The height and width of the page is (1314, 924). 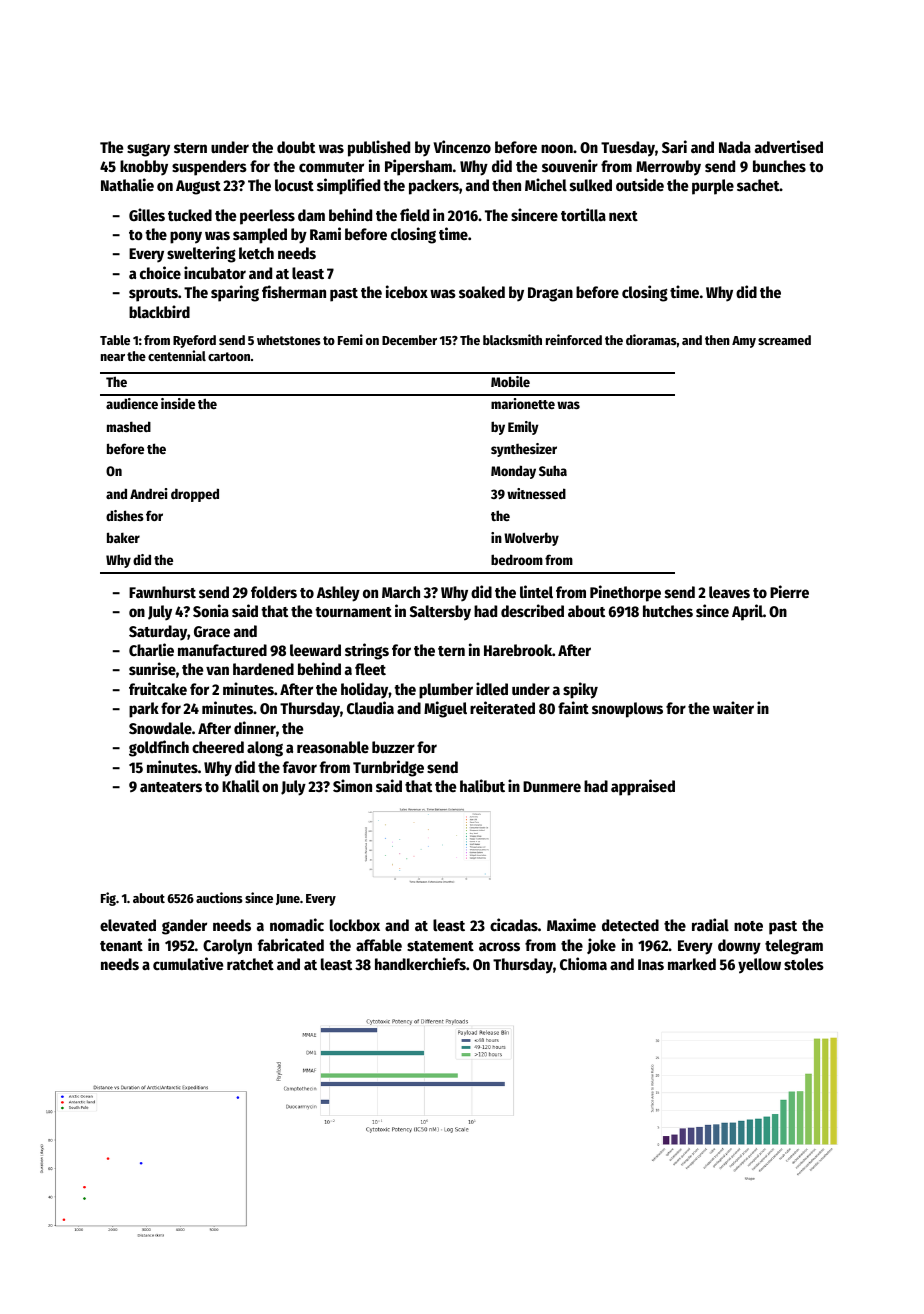 I want to click on Charlie, so click(x=151, y=649).
